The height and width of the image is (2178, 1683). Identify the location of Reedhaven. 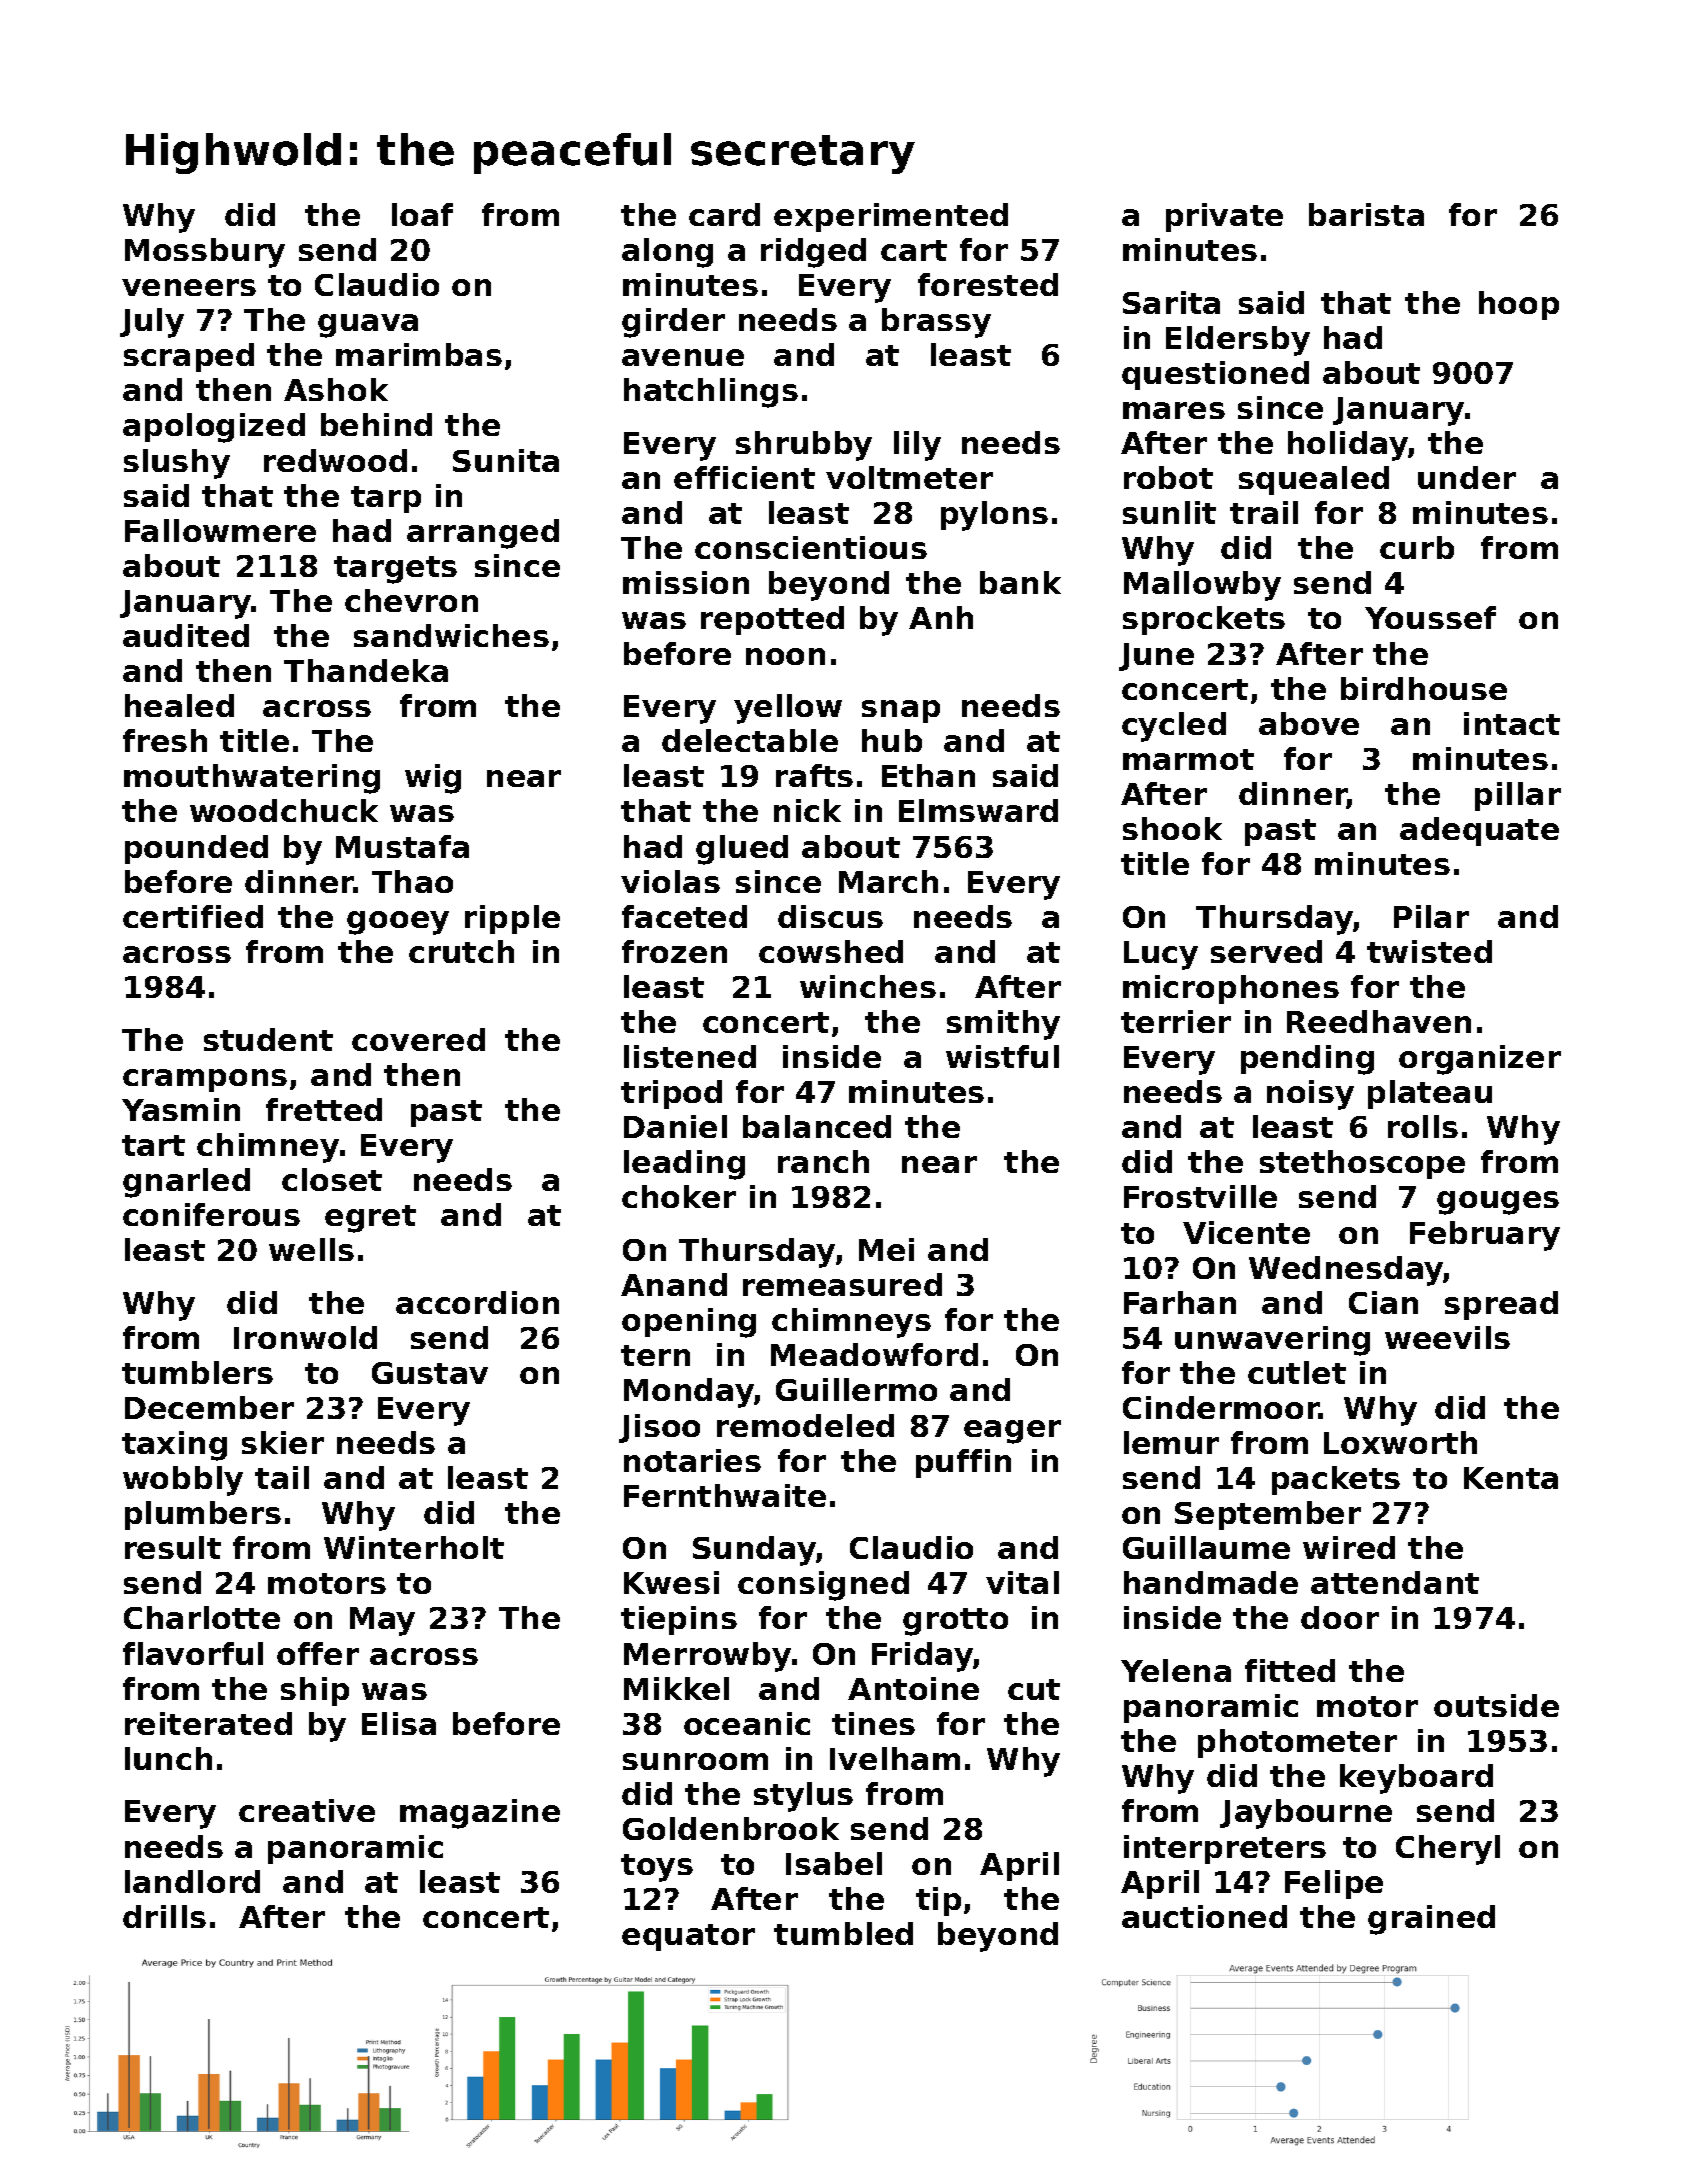
(1379, 1021).
